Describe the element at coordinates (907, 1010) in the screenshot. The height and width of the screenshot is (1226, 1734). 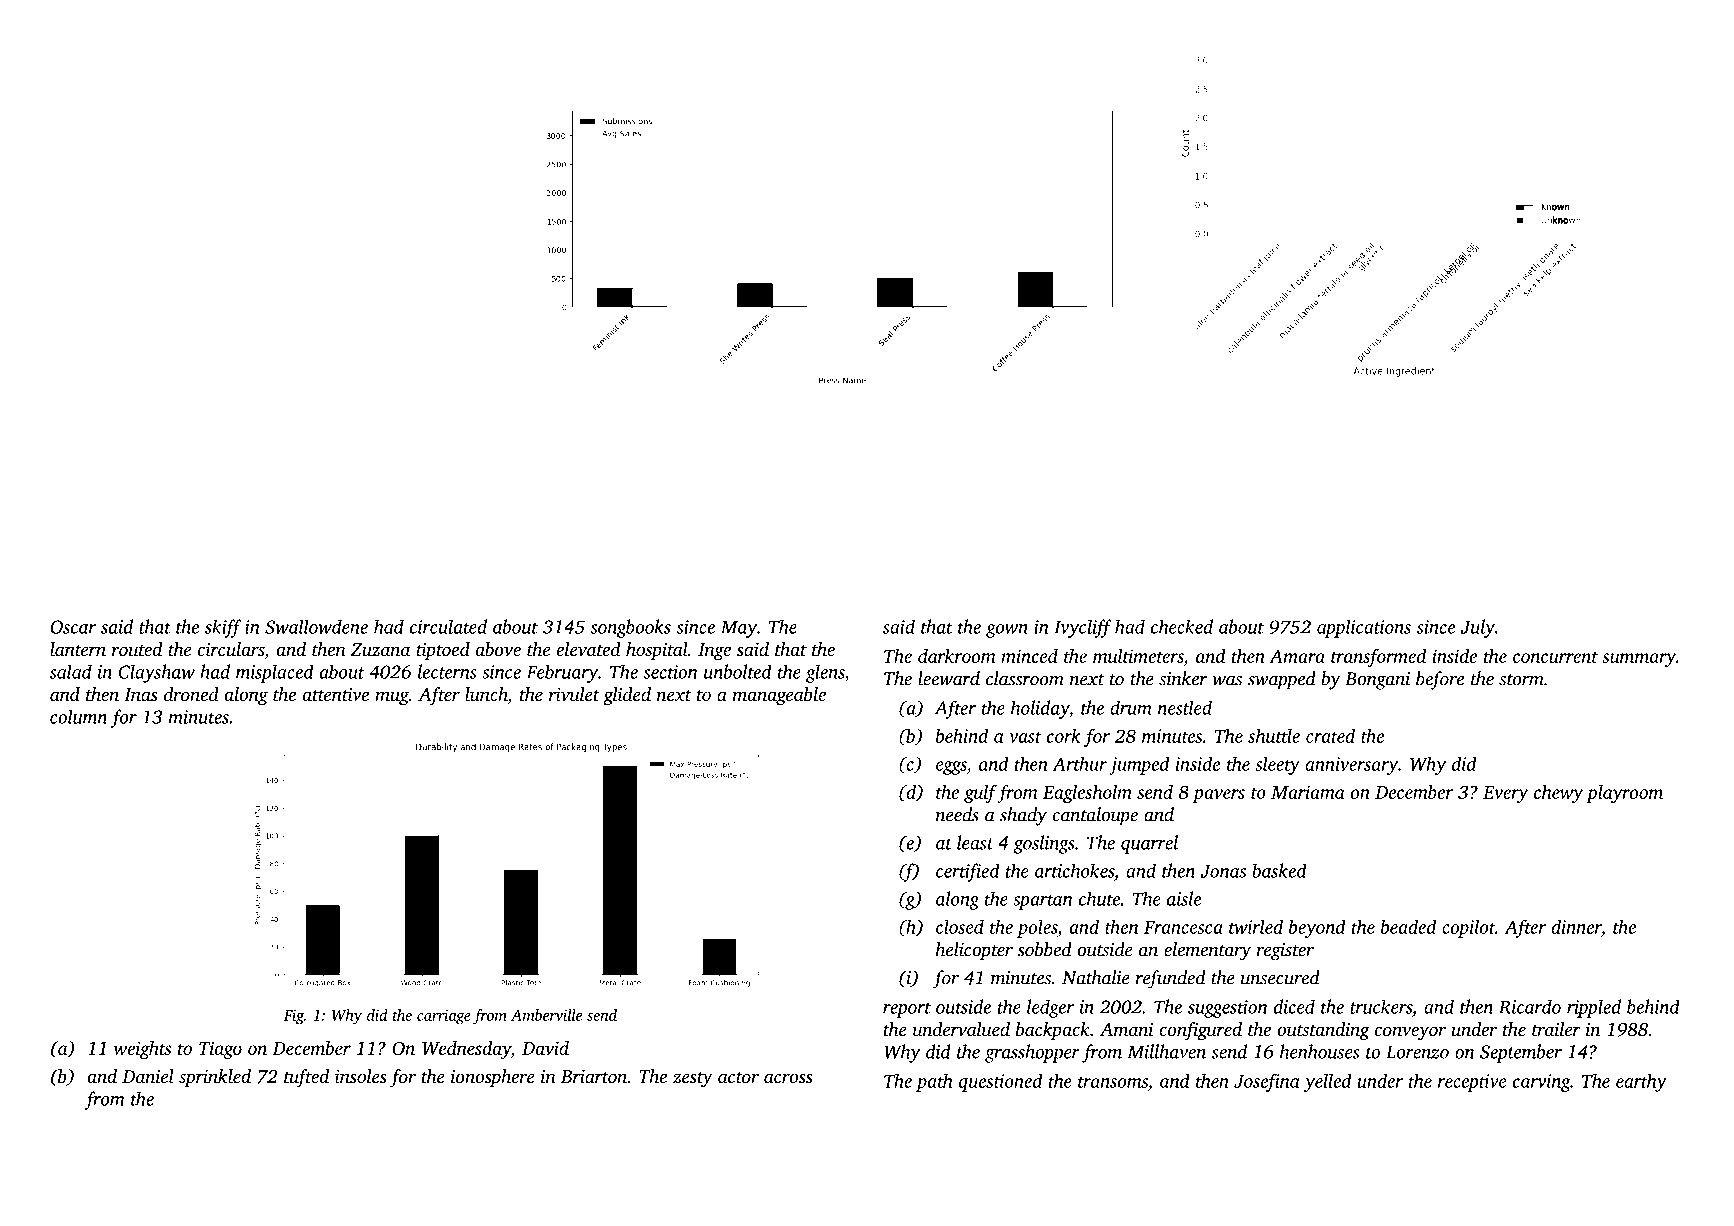
I see `report` at that location.
